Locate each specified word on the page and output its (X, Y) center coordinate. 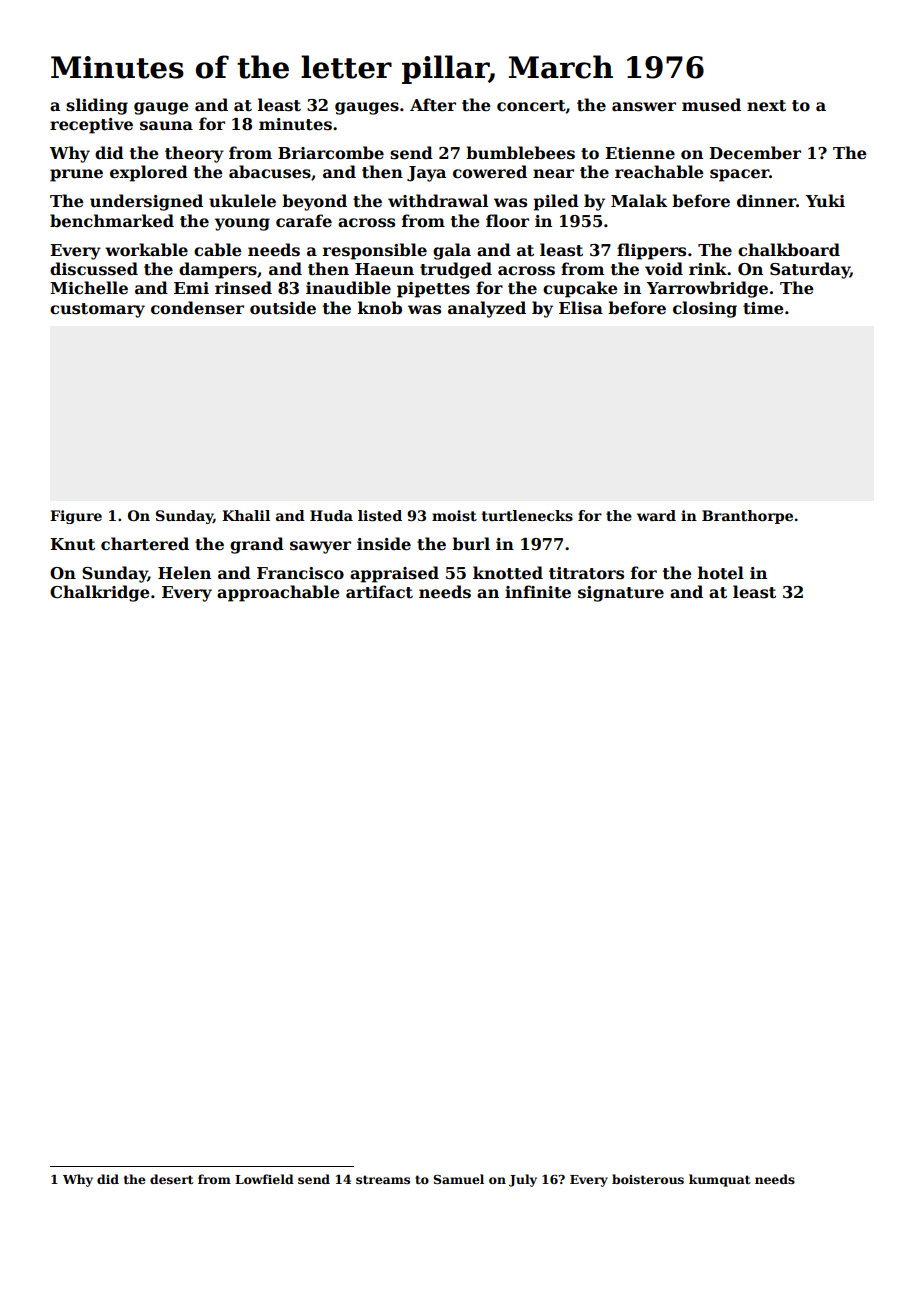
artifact (379, 592)
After (433, 105)
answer (644, 107)
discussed (94, 269)
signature (621, 594)
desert (171, 1179)
